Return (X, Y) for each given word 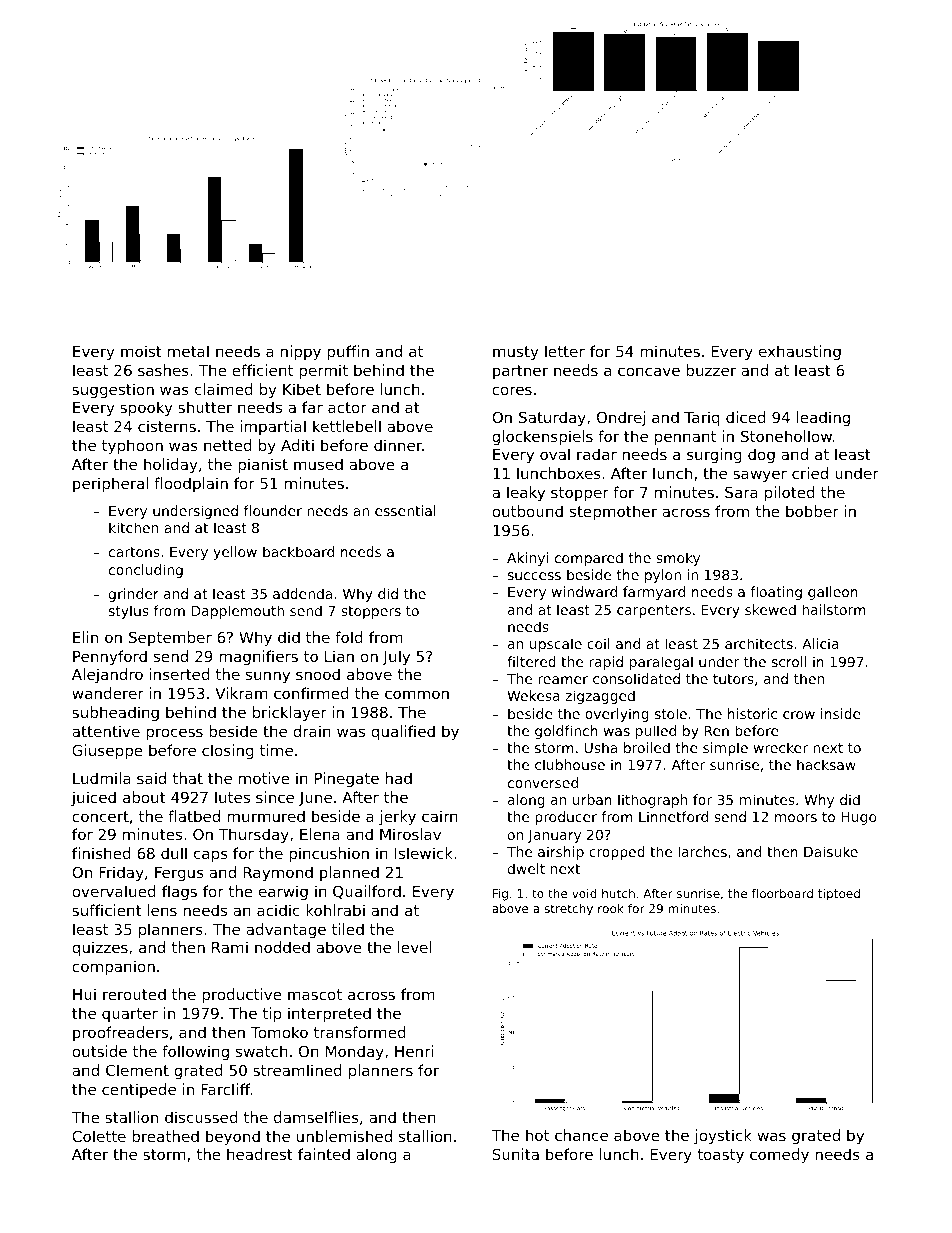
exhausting (800, 352)
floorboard (782, 893)
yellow (235, 553)
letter (565, 351)
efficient (262, 370)
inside (841, 713)
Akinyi (527, 559)
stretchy (568, 910)
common (417, 694)
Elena (320, 834)
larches (702, 851)
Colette (99, 1136)
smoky (678, 559)
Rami (230, 947)
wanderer (108, 693)
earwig (283, 892)
